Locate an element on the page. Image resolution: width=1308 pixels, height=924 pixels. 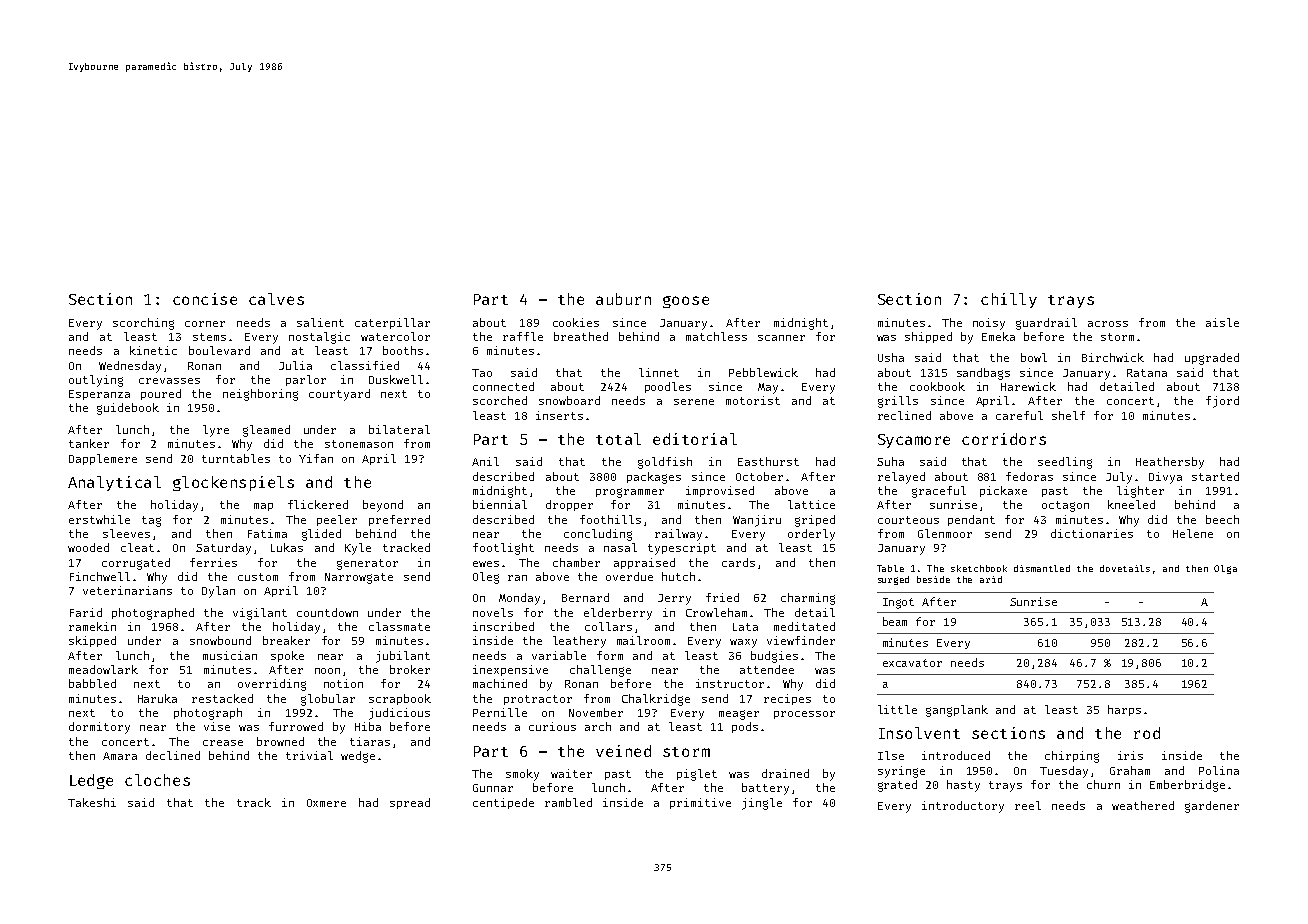
harps is located at coordinates (1124, 710).
